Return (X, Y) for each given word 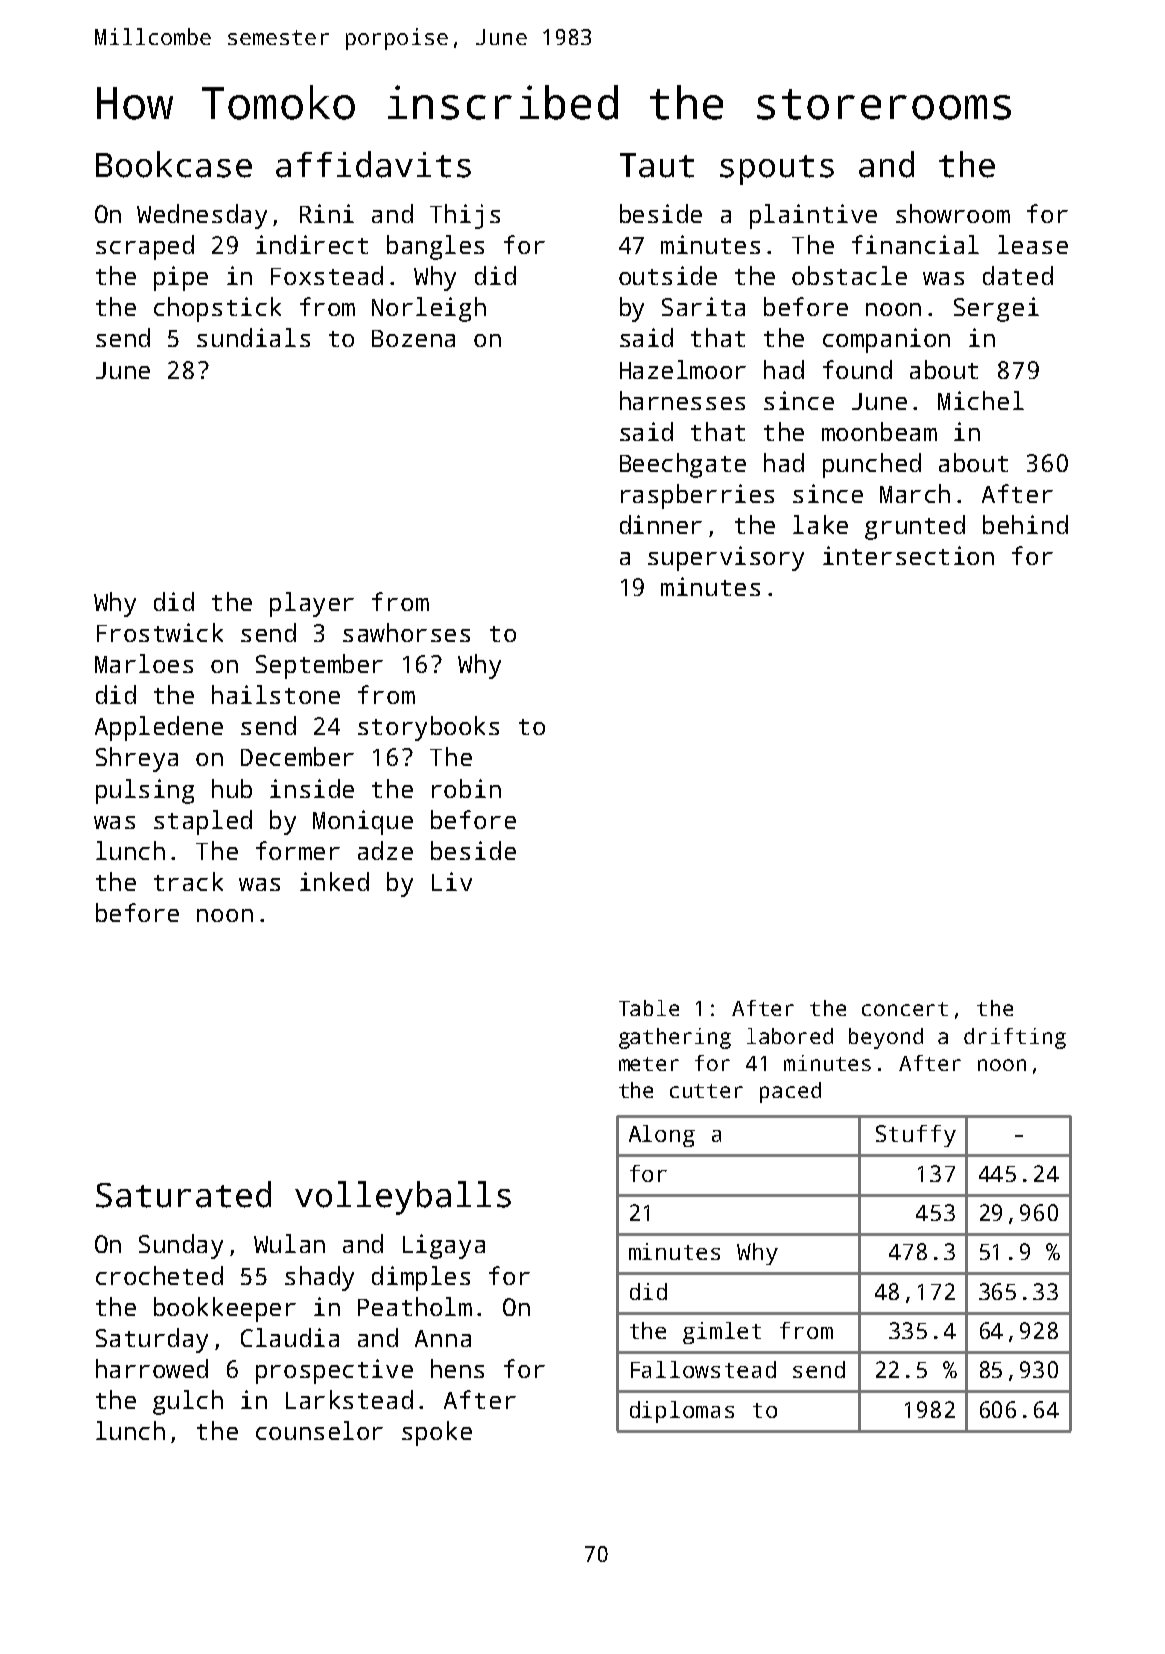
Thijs (465, 216)
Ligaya (444, 1246)
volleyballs (403, 1198)
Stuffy (916, 1136)
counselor (319, 1430)
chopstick (217, 309)
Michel (981, 400)
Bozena (413, 338)
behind (1025, 524)
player (312, 604)
